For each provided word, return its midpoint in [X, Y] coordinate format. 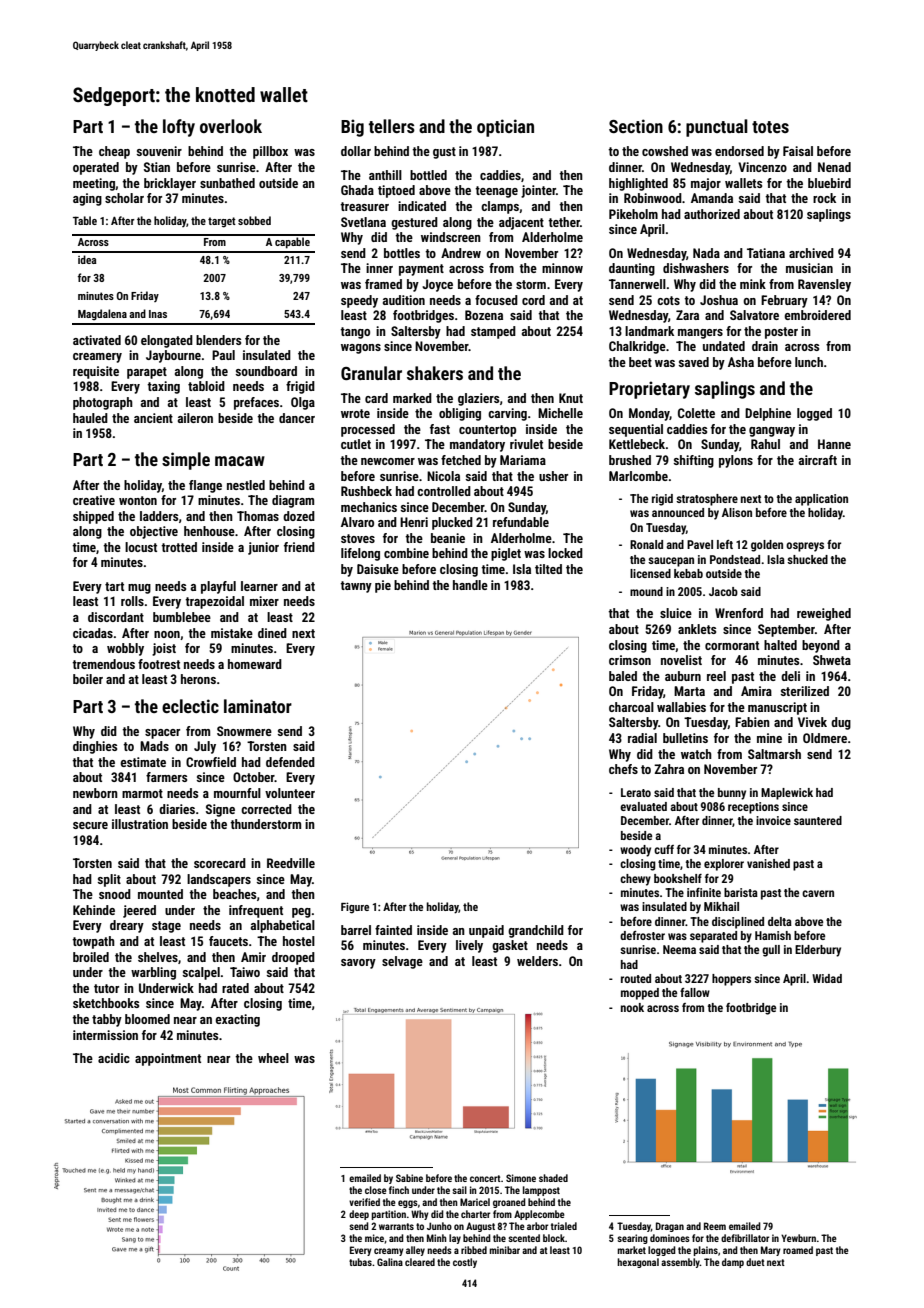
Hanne [834, 444]
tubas [360, 1262]
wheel [273, 1058]
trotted [179, 547]
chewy [635, 880]
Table [85, 220]
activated [97, 340]
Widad [827, 978]
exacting [237, 1020]
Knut [571, 398]
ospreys [805, 547]
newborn [95, 793]
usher [553, 476]
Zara [687, 315]
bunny [732, 794]
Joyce [437, 285]
